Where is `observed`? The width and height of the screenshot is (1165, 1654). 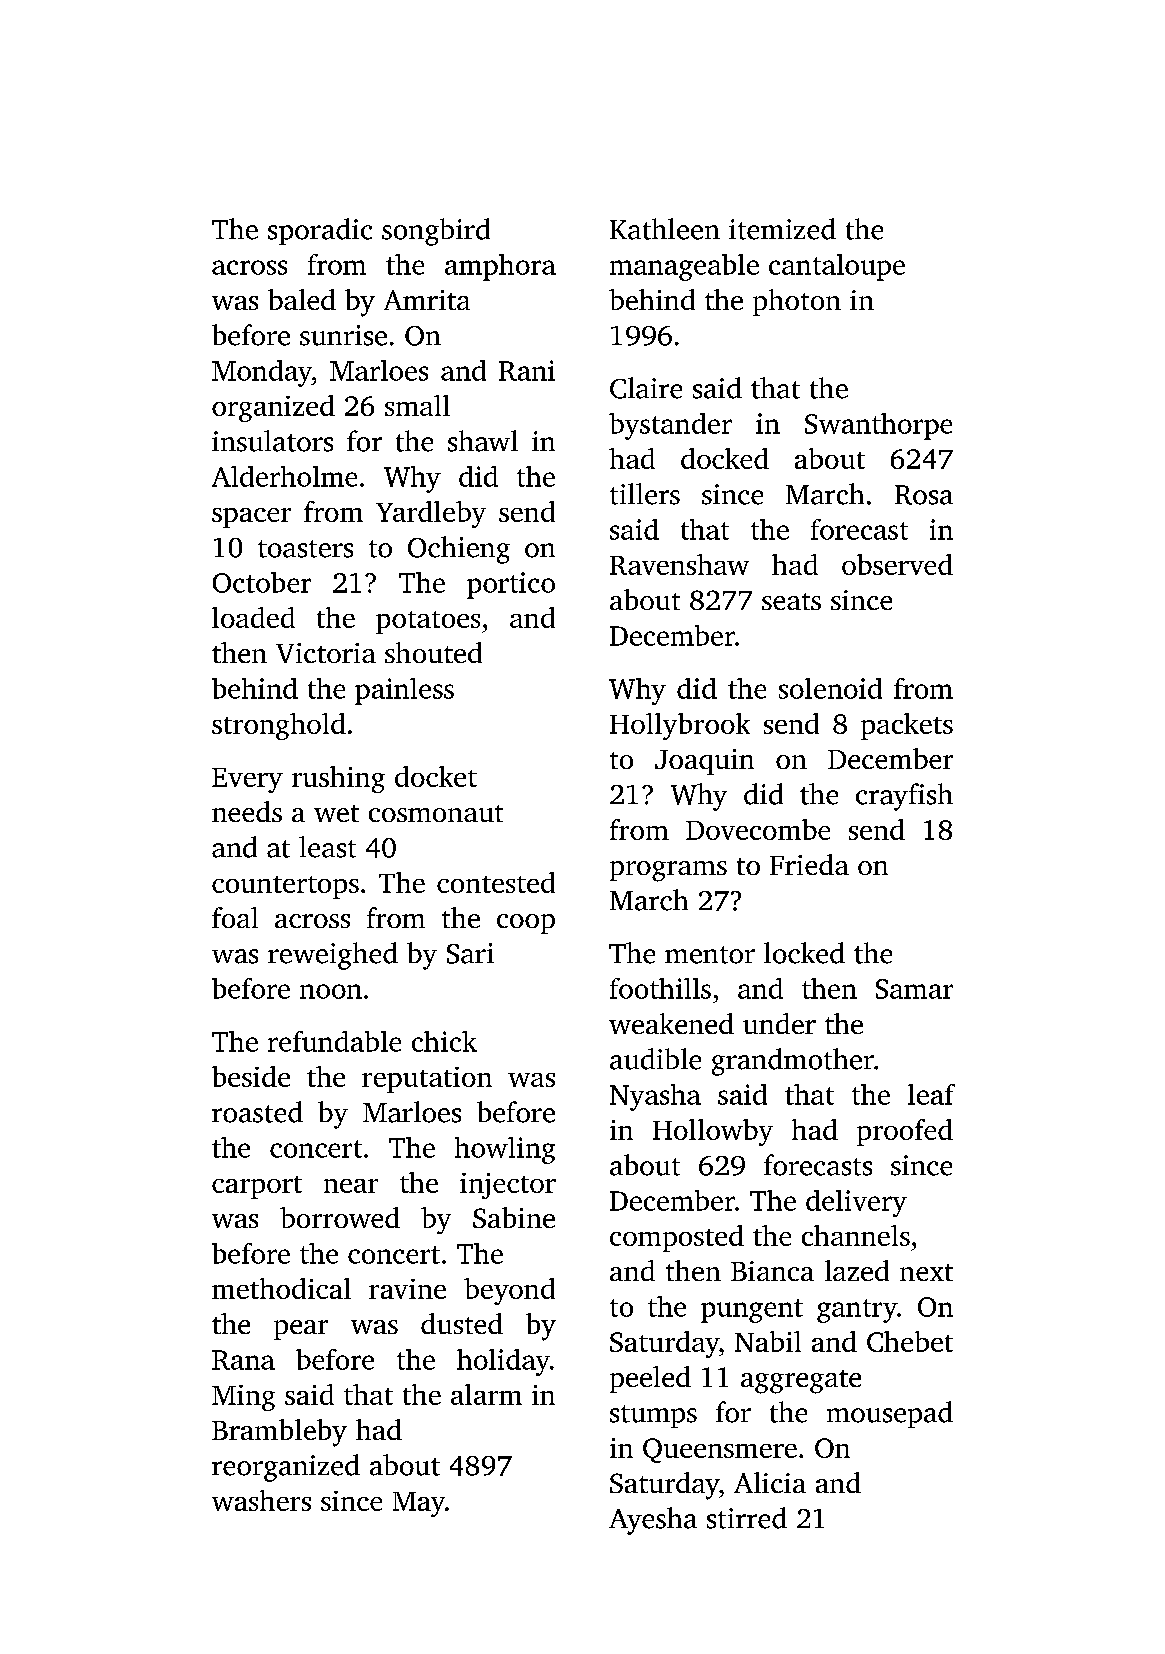 observed is located at coordinates (897, 564).
